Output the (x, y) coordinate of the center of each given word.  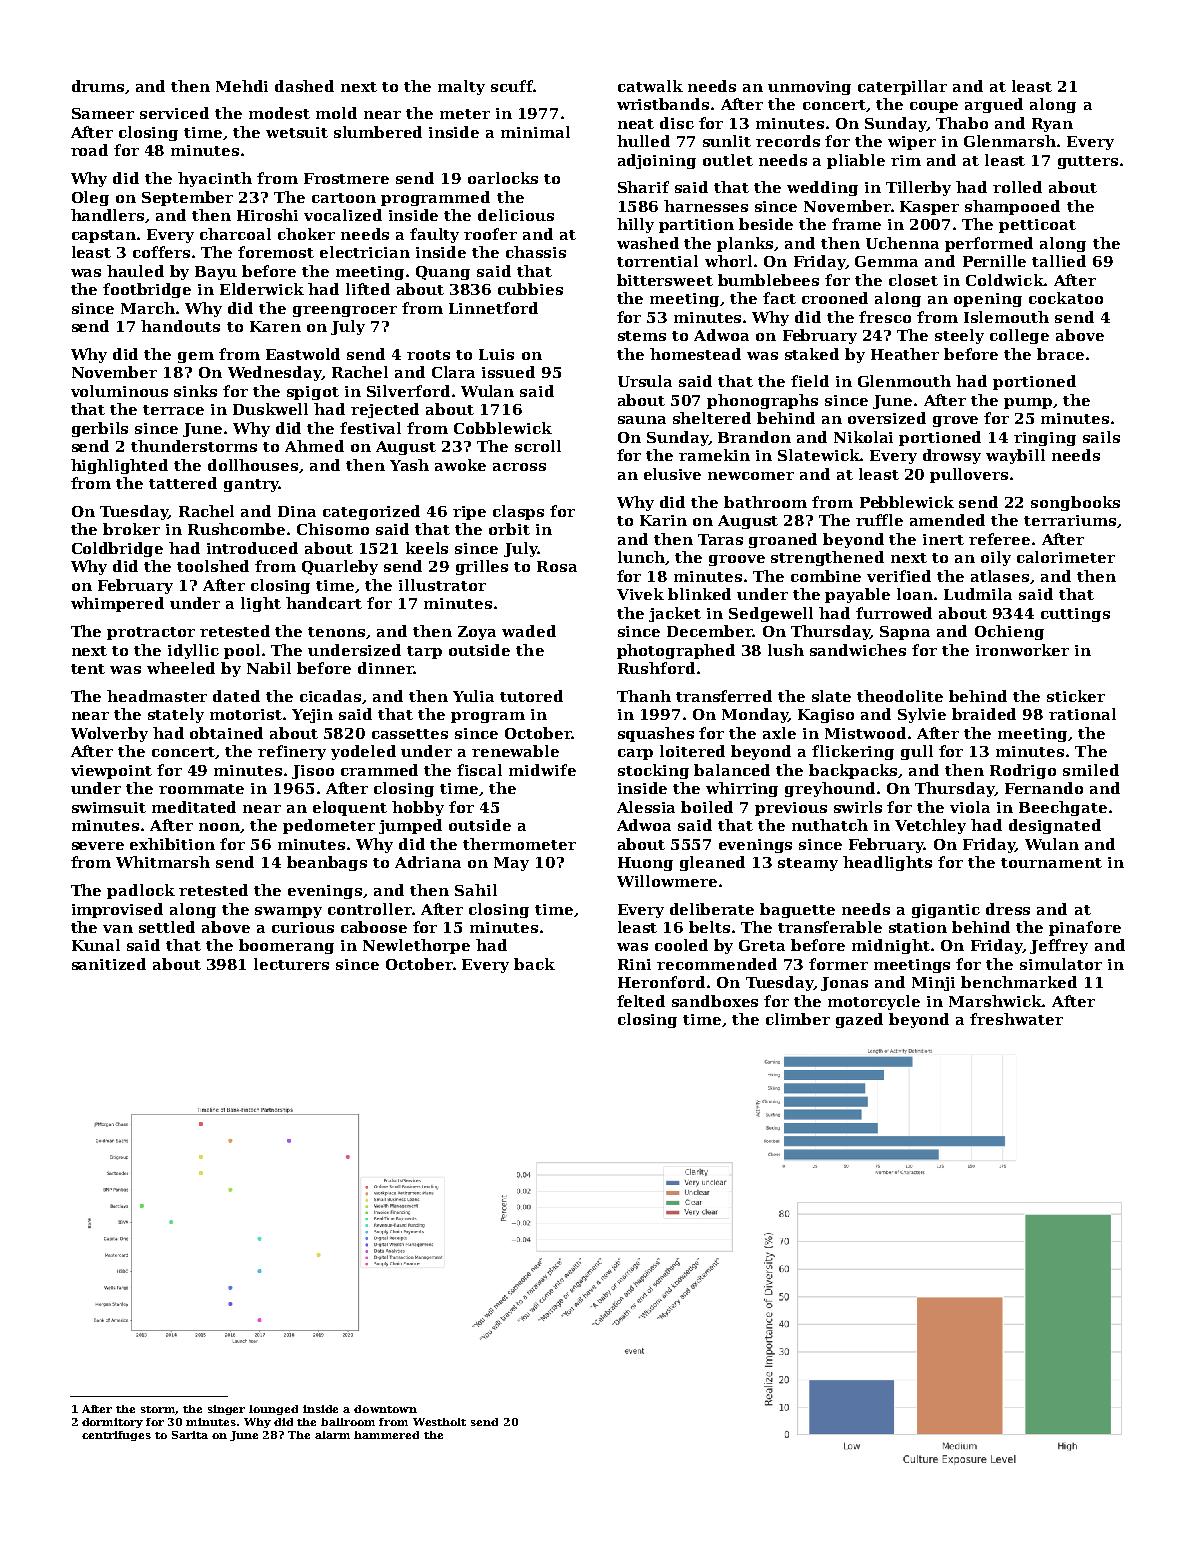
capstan (104, 236)
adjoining (657, 161)
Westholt (439, 1422)
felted (641, 1001)
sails (1101, 437)
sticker (1076, 696)
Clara (453, 372)
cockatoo (1066, 298)
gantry (251, 485)
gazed (859, 1020)
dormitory (112, 1423)
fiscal (479, 770)
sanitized (109, 964)
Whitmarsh (163, 862)
